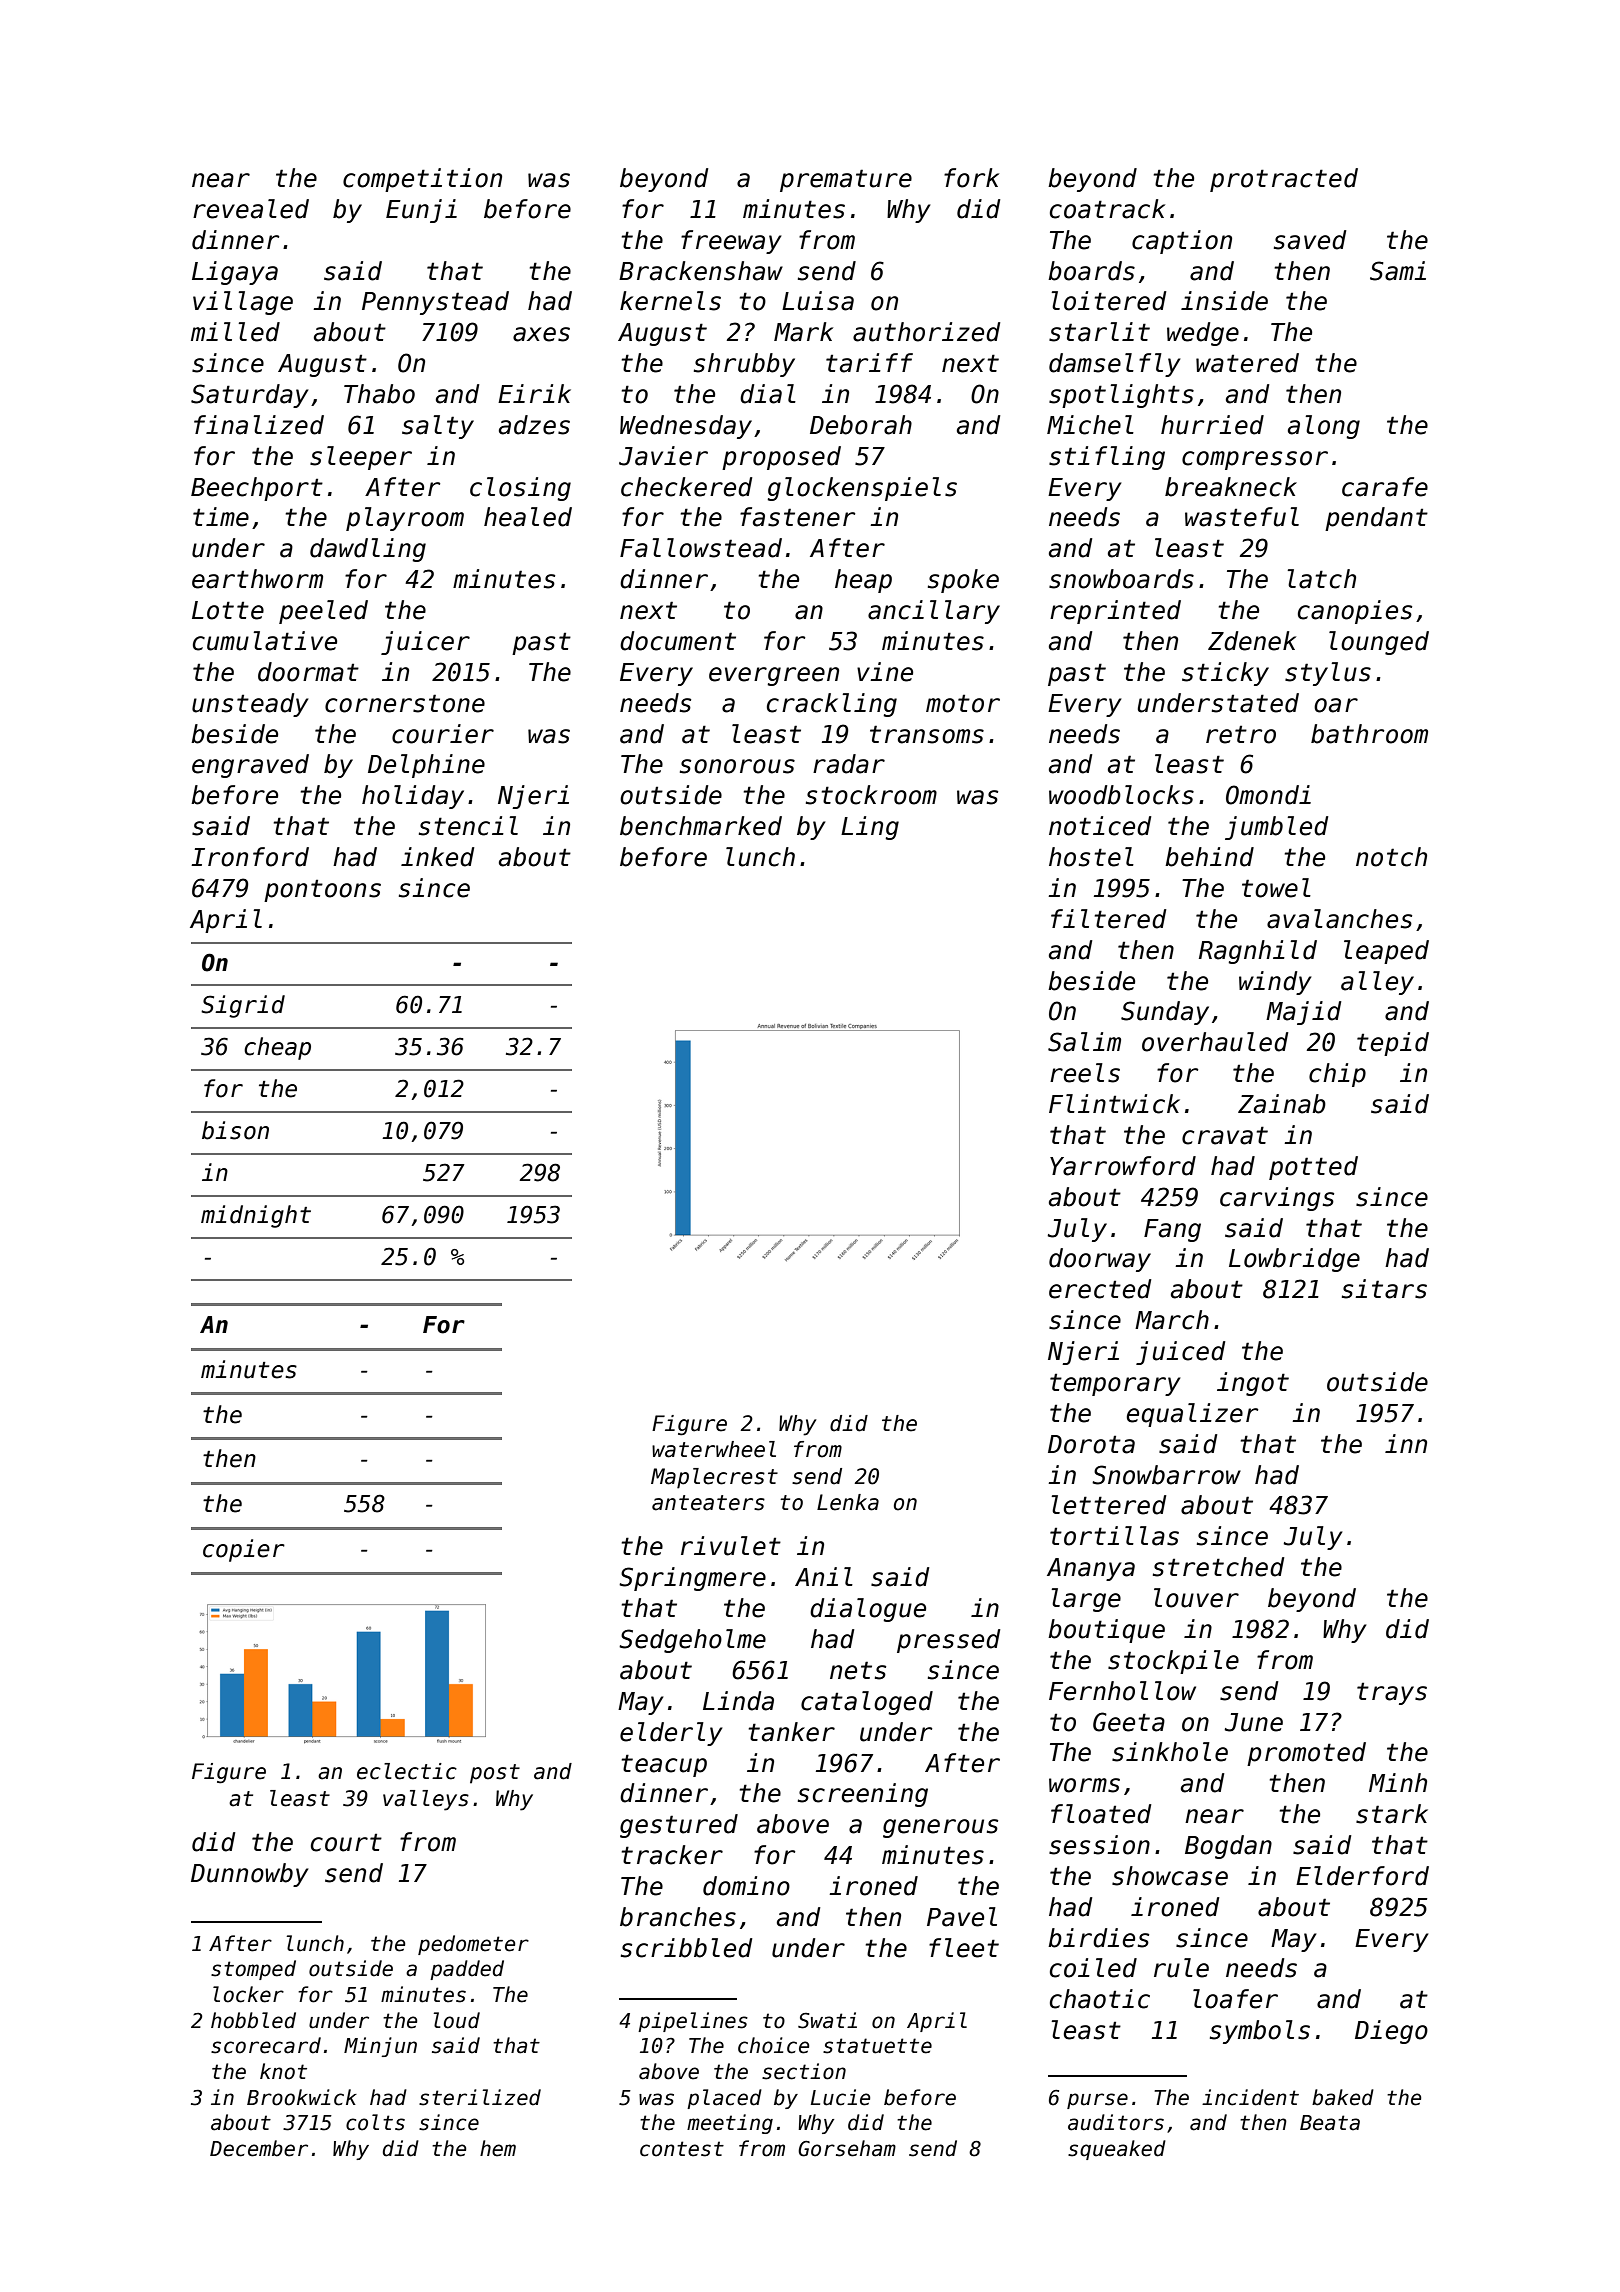  Describe the element at coordinates (737, 766) in the page. I see `sonorous` at that location.
